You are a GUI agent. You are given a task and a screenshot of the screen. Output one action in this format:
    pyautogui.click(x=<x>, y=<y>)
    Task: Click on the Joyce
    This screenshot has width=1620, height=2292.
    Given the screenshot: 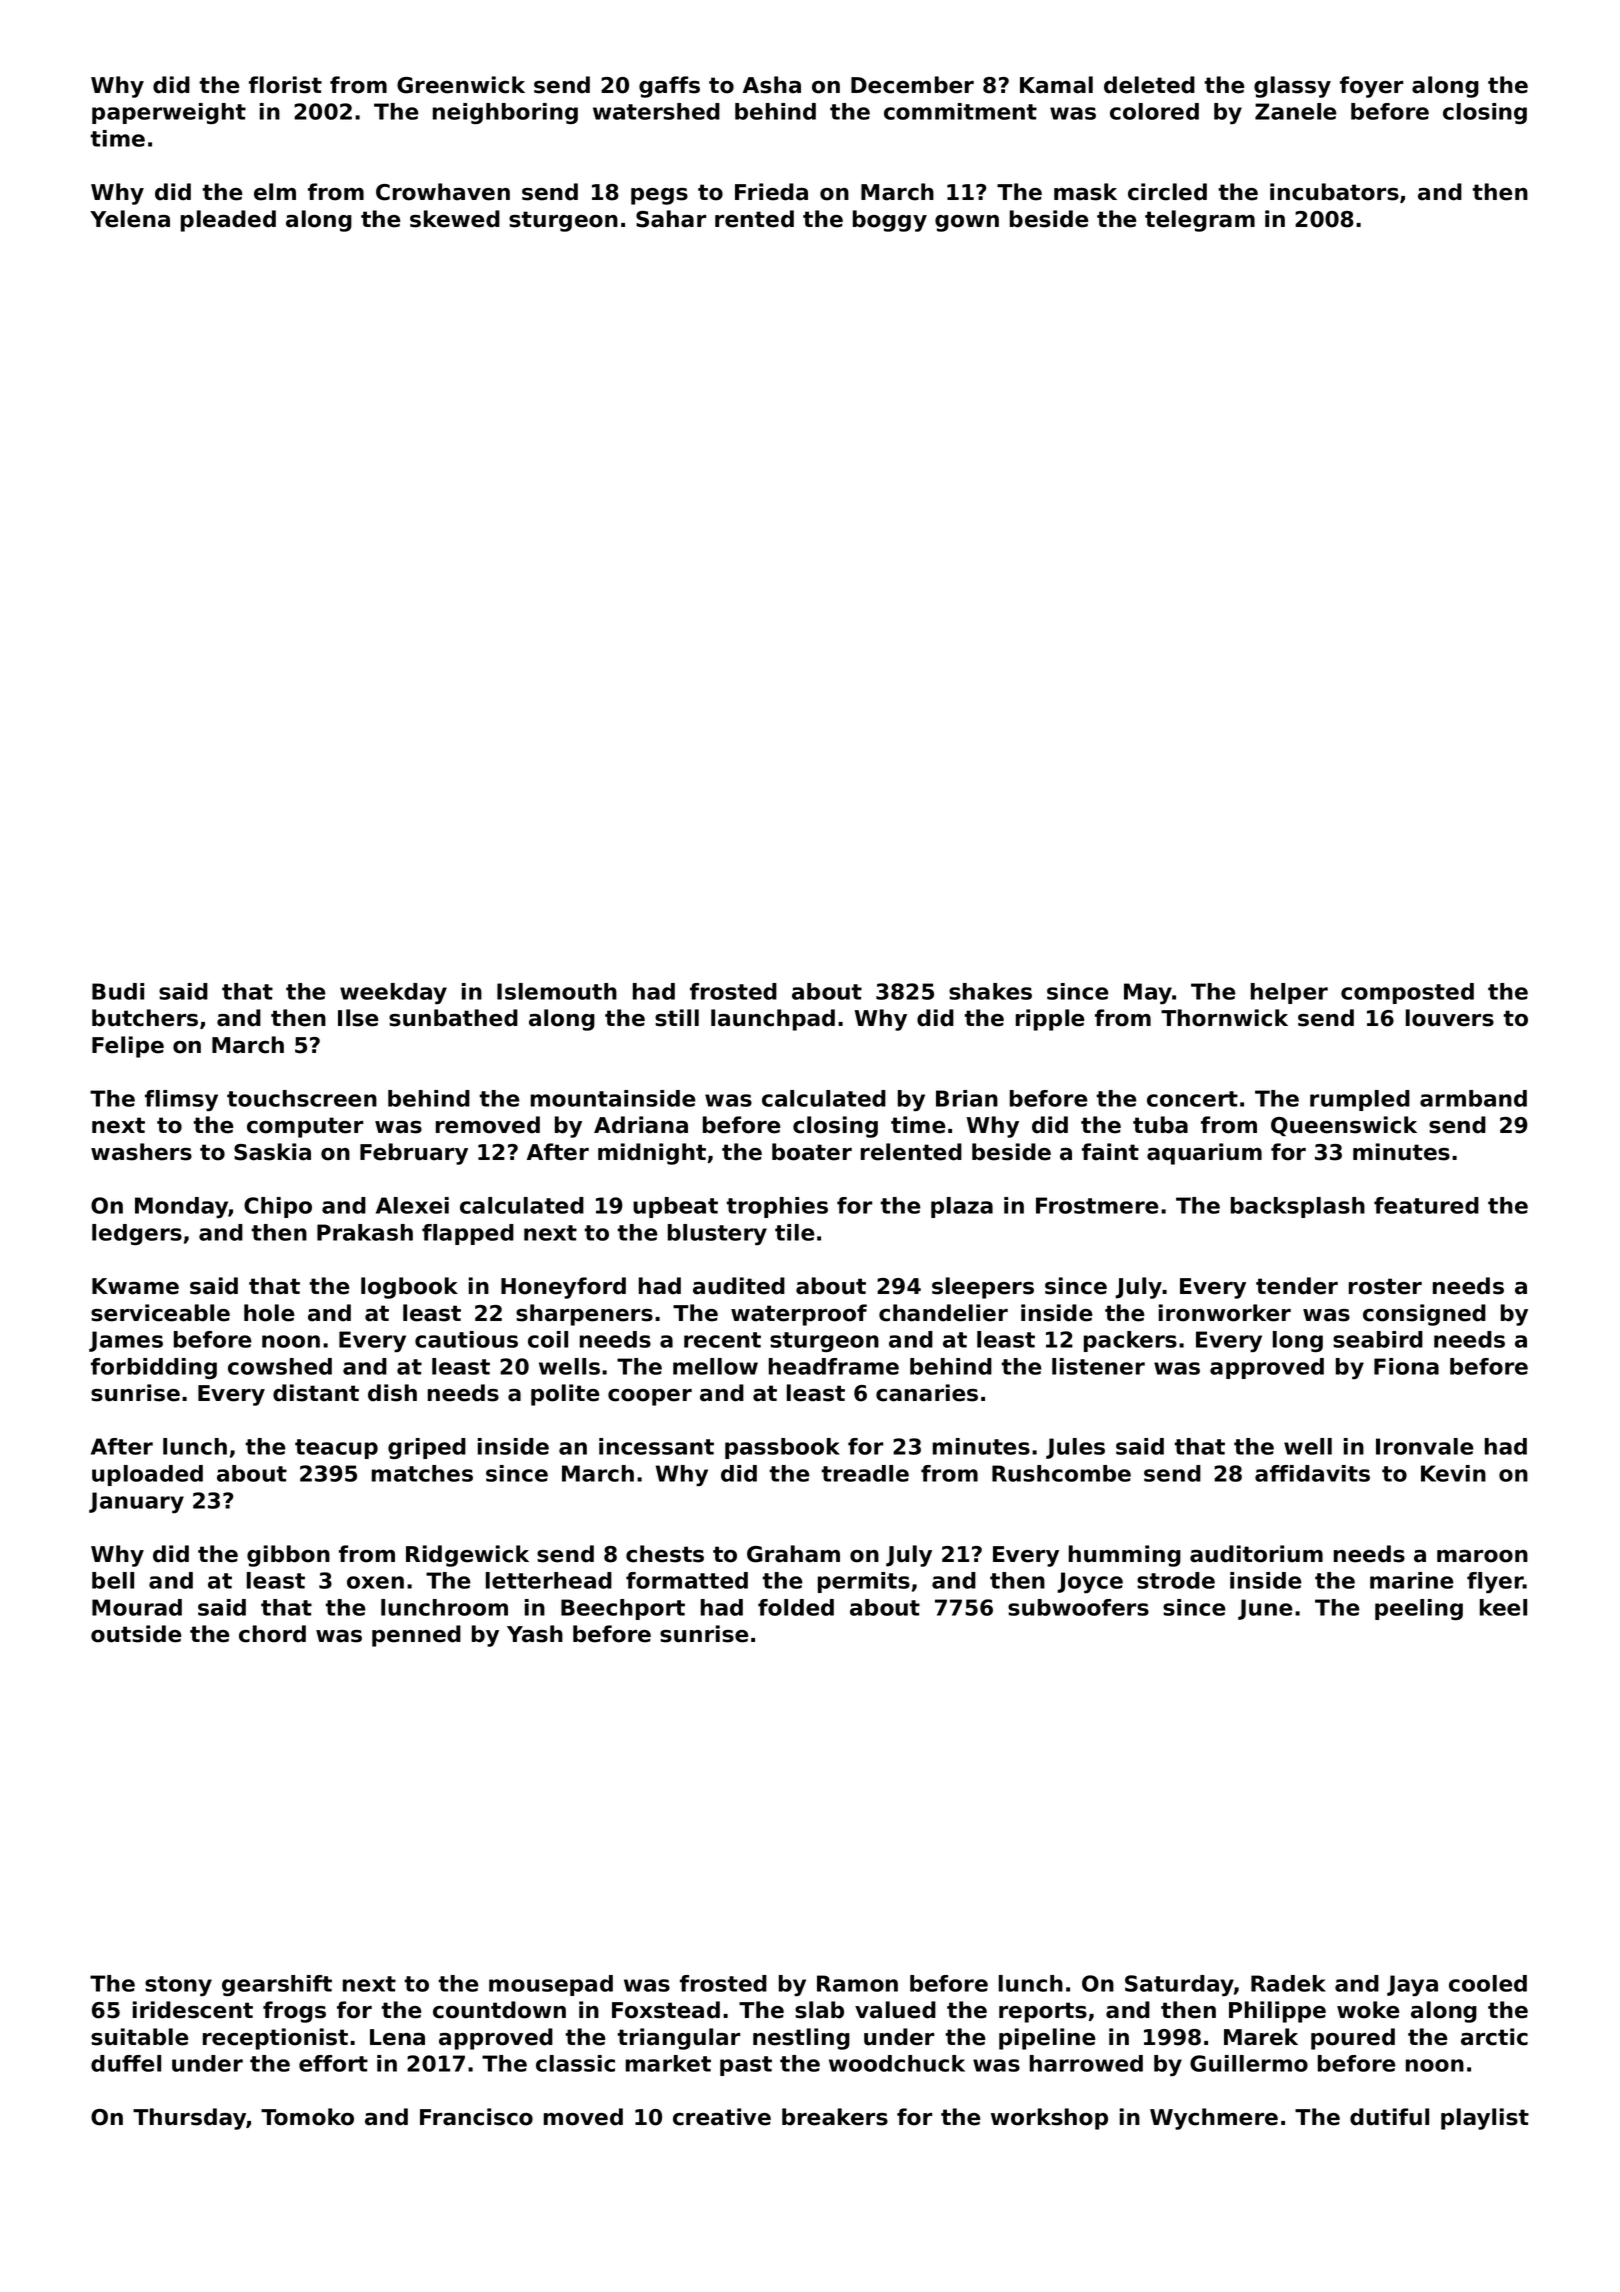 What is the action you would take?
    pyautogui.click(x=1090, y=1582)
